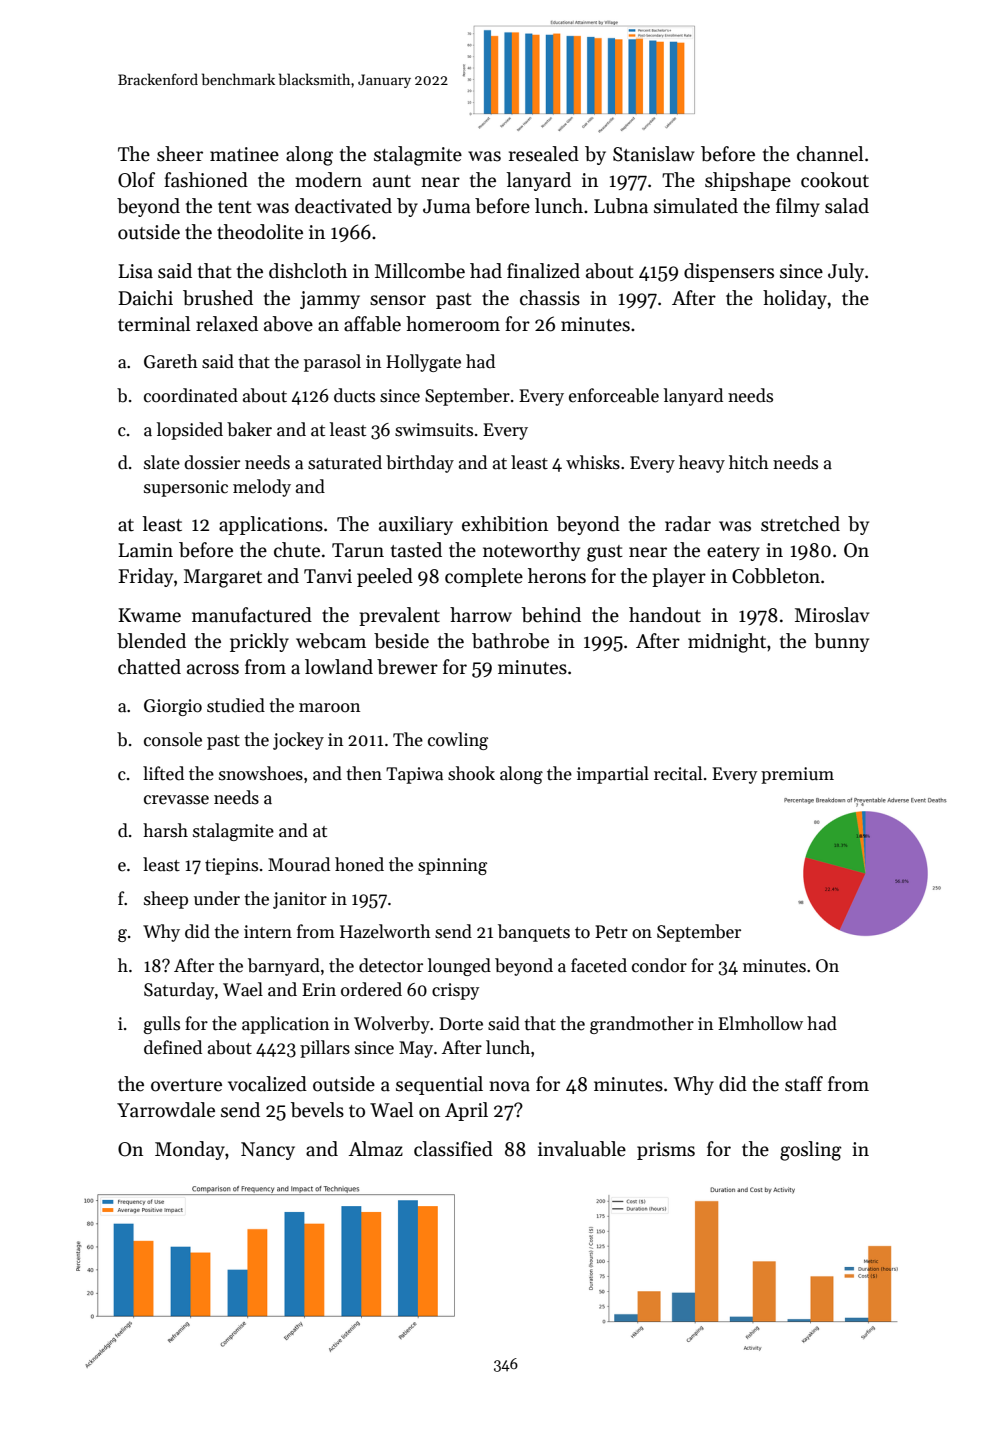 The image size is (987, 1429). Describe the element at coordinates (268, 1151) in the image. I see `Nancy` at that location.
